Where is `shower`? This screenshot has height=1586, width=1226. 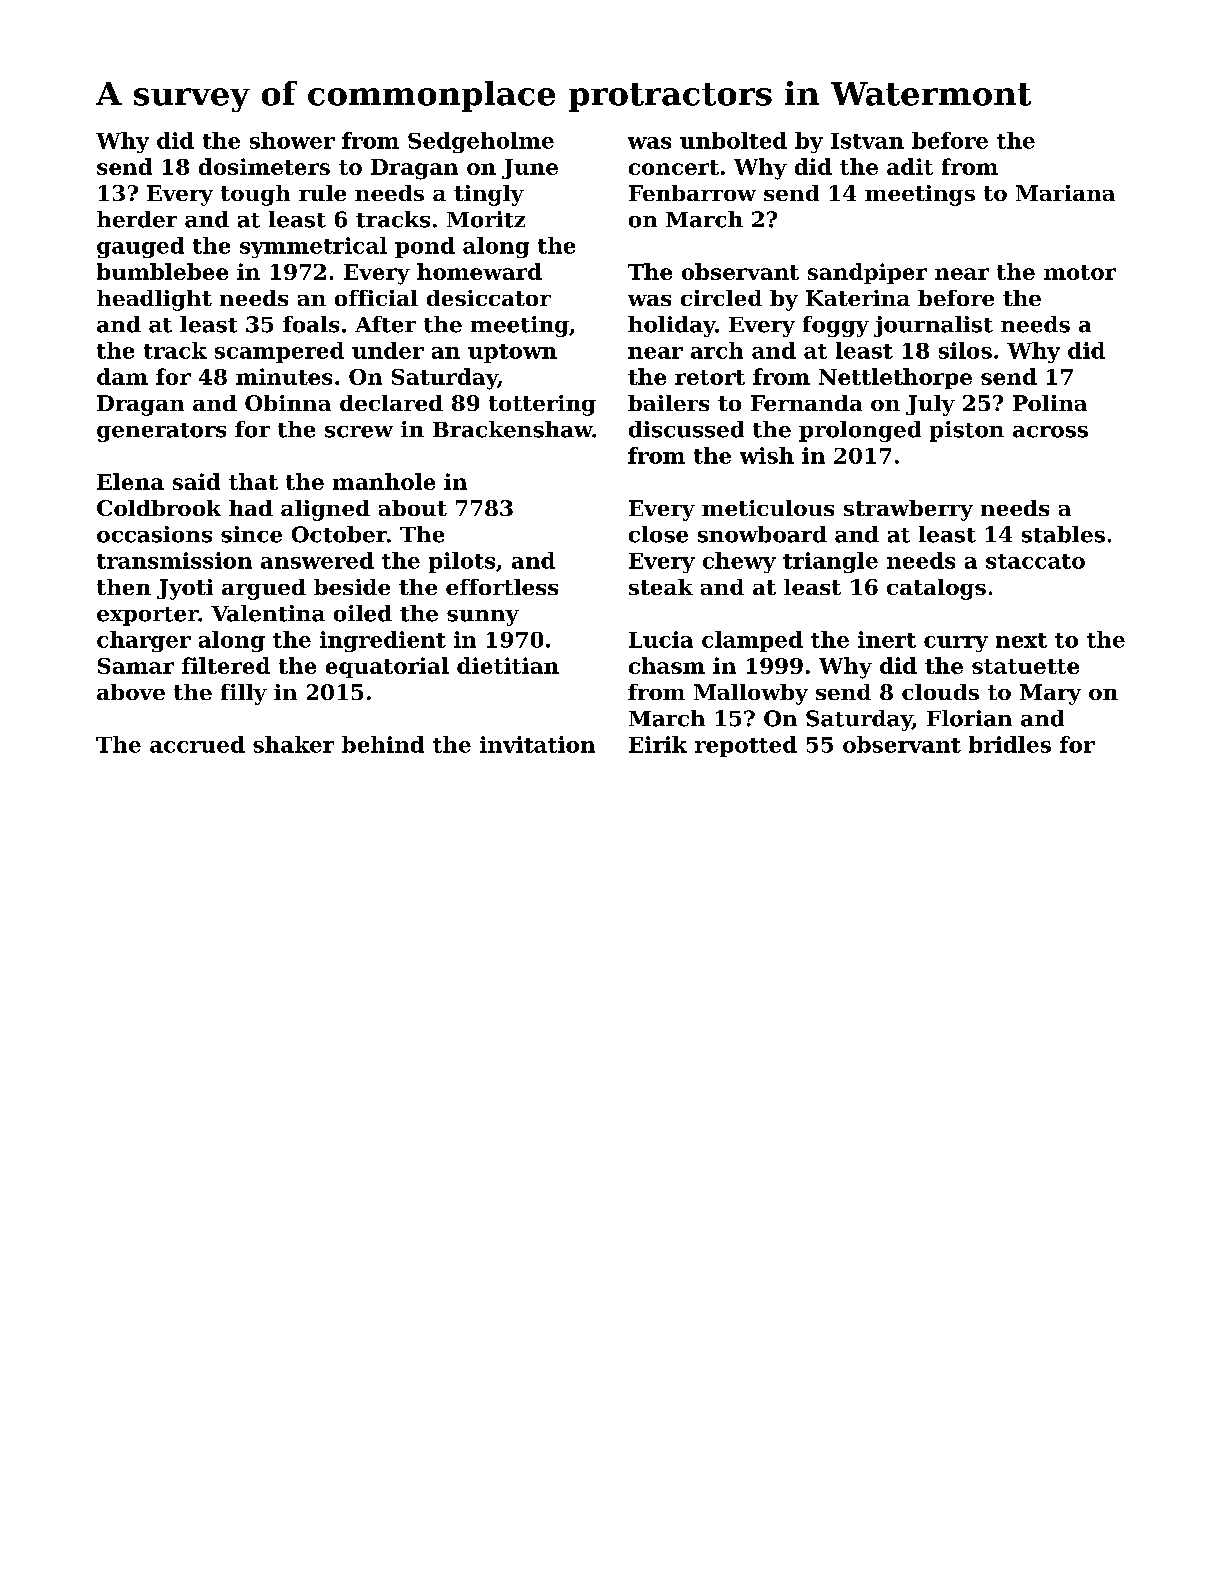
shower is located at coordinates (292, 140).
